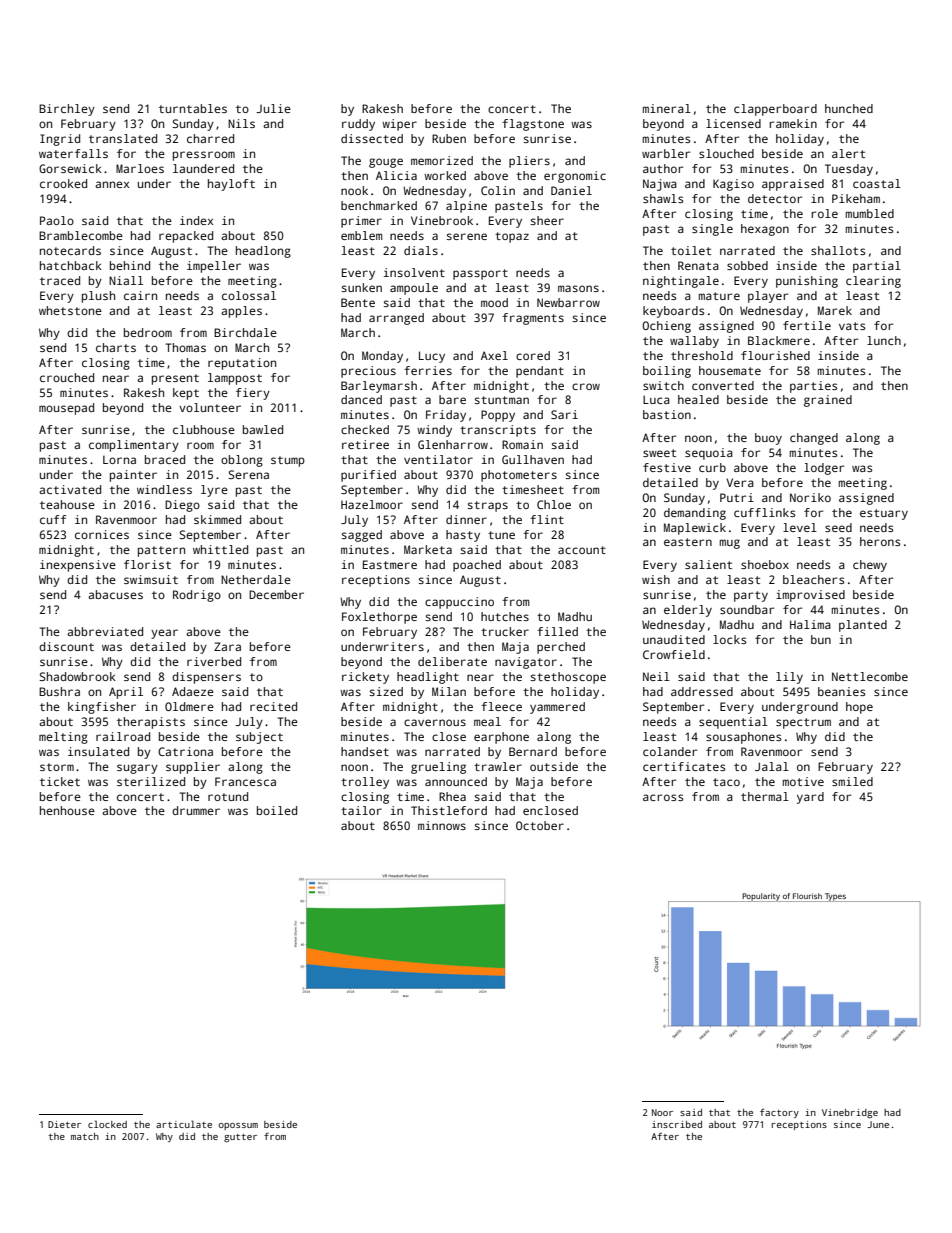  Describe the element at coordinates (522, 444) in the image. I see `Romain` at that location.
